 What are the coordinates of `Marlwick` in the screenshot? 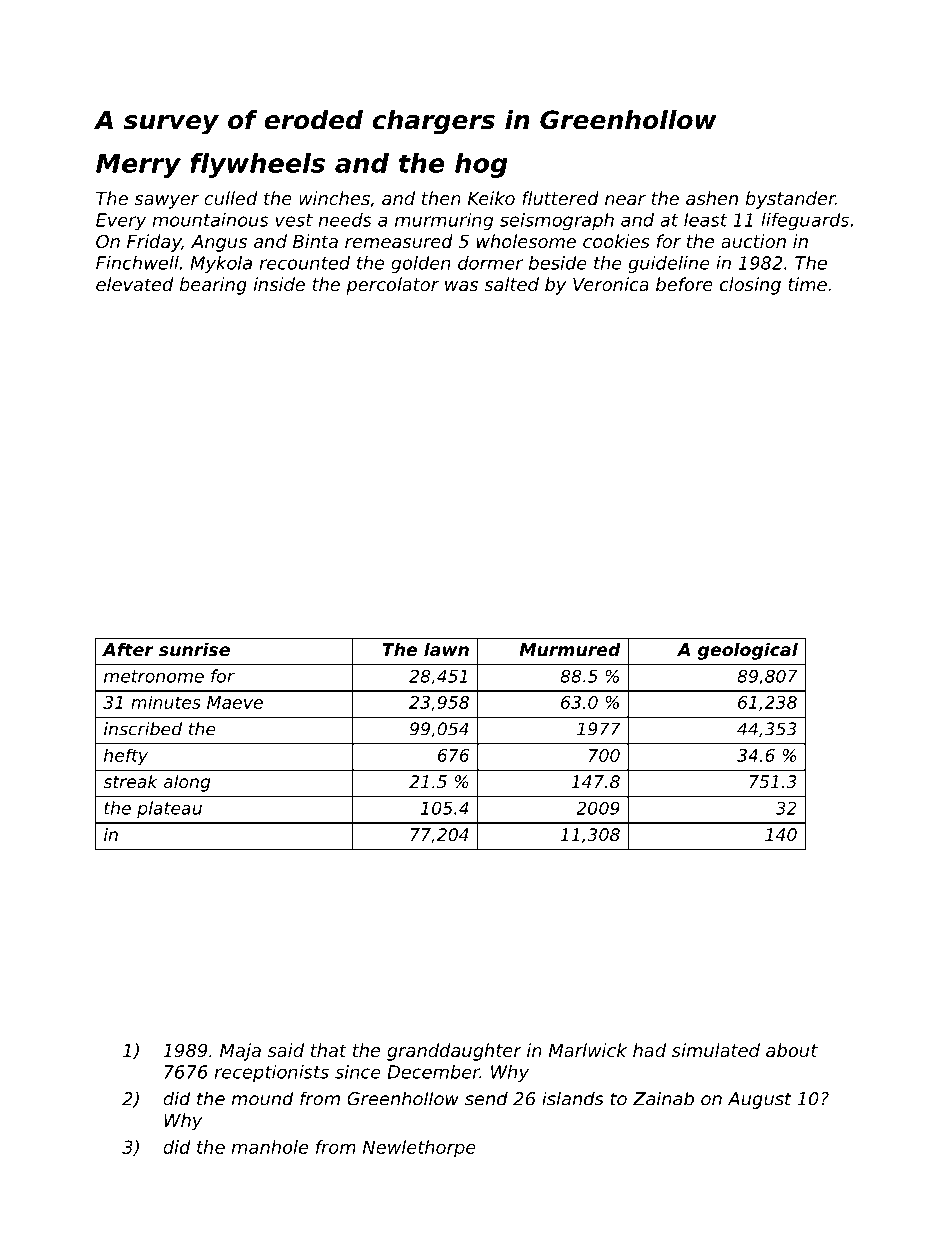 It's located at (588, 1050).
